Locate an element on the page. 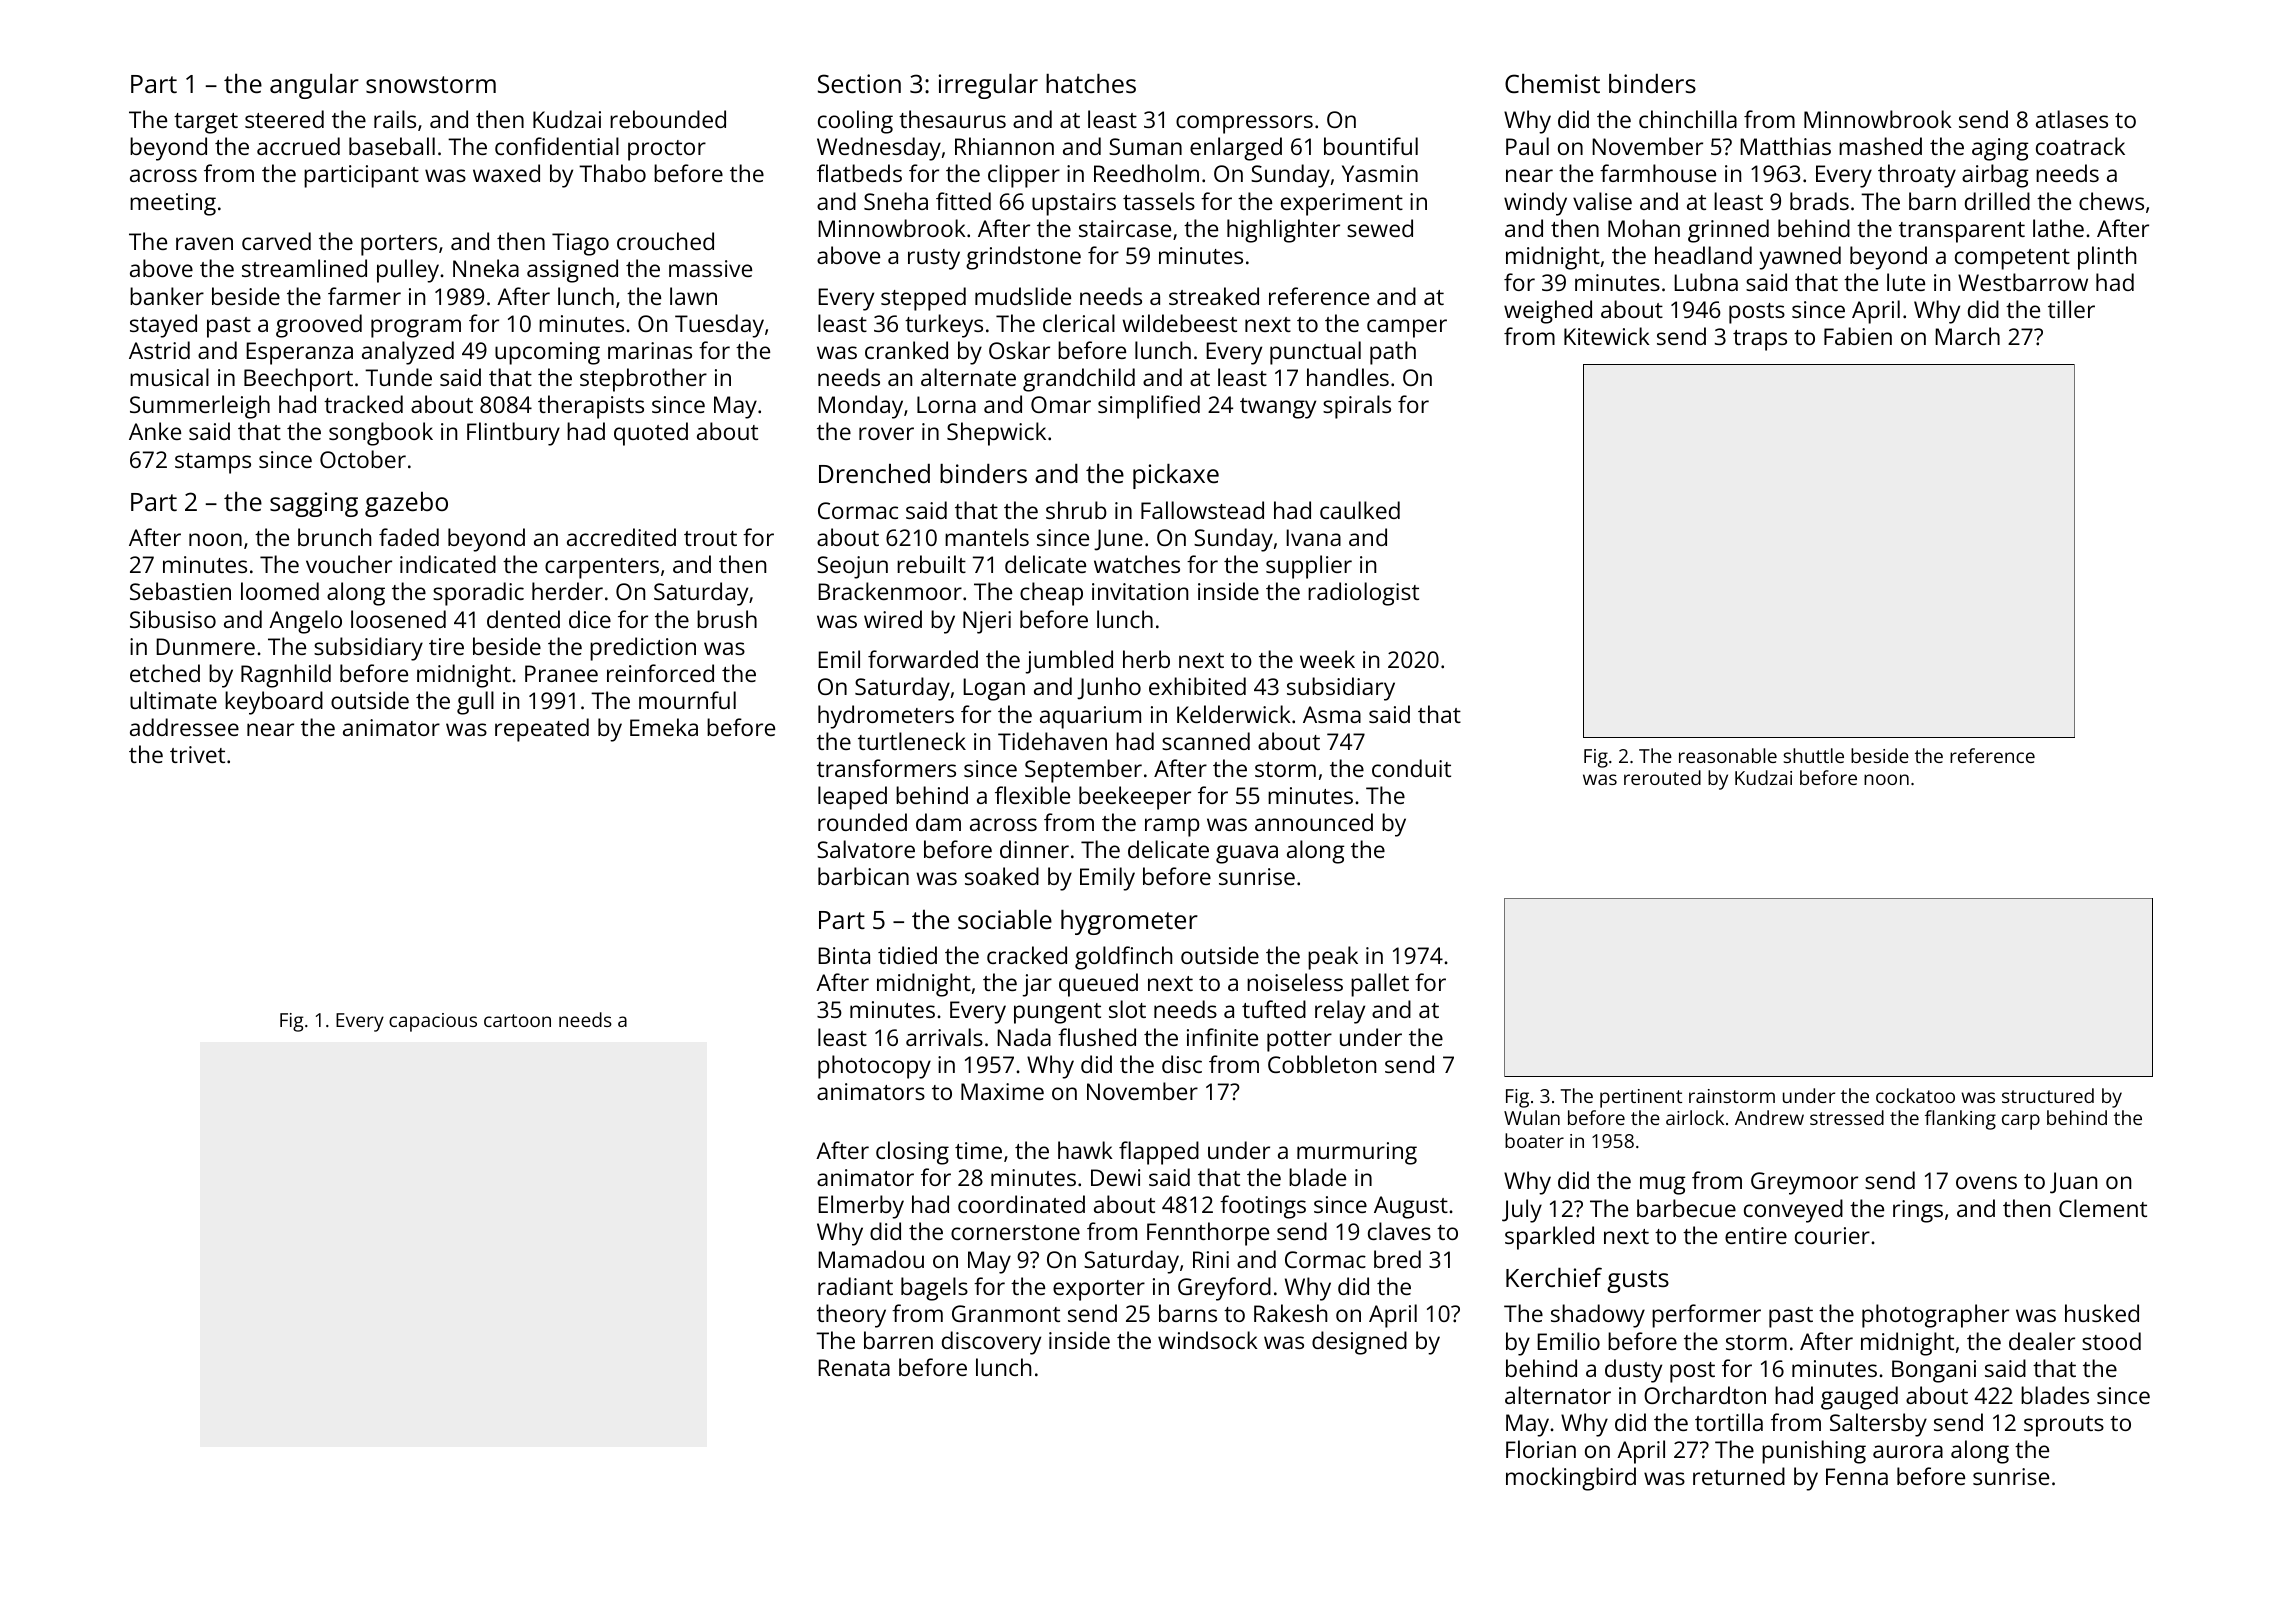 This page has width=2282, height=1614. keyboard is located at coordinates (274, 703).
